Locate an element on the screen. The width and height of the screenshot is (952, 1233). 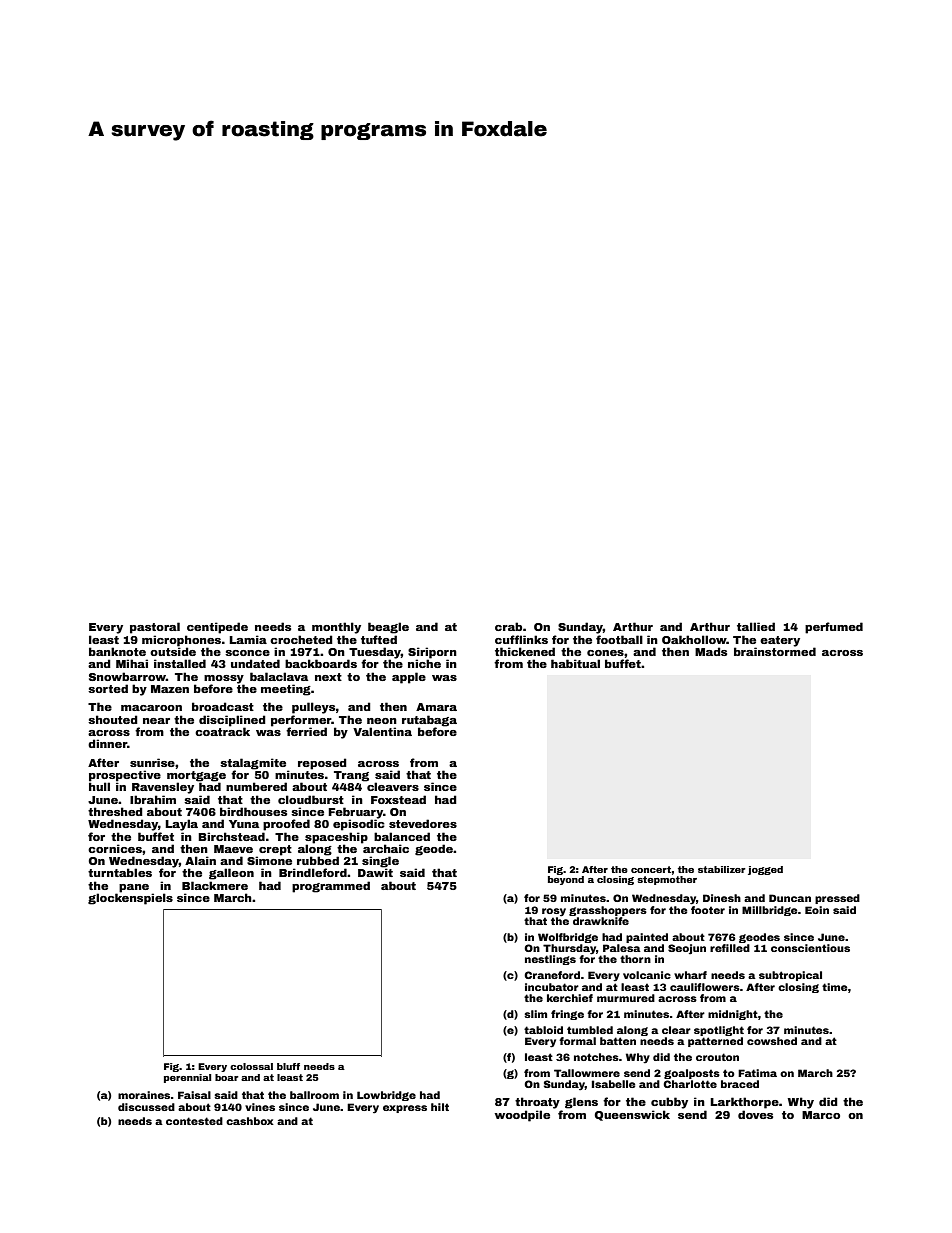
stepmother is located at coordinates (667, 880).
